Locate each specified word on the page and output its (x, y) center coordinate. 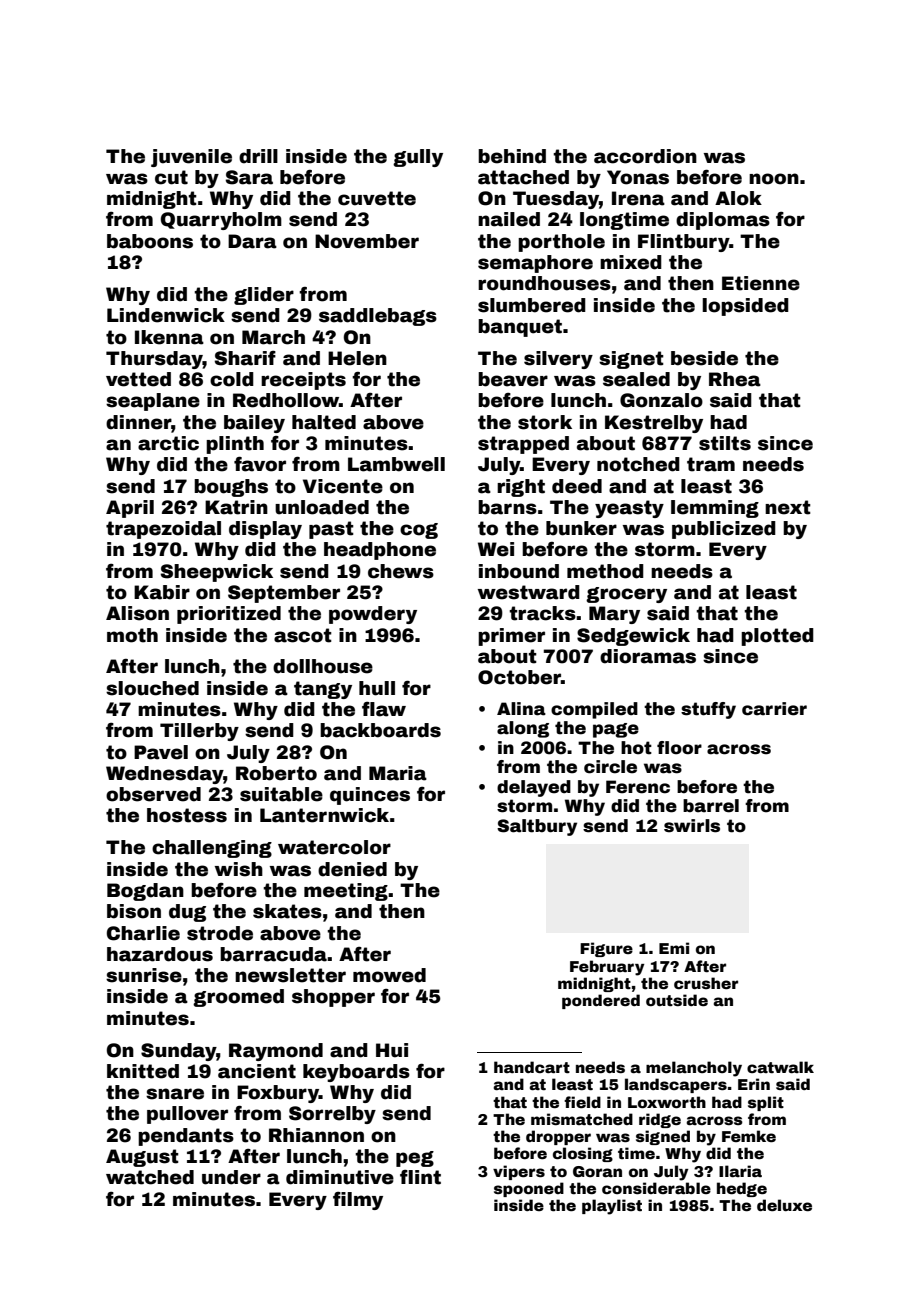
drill (258, 156)
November (367, 241)
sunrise (144, 975)
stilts (725, 443)
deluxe (784, 1205)
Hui (392, 1050)
